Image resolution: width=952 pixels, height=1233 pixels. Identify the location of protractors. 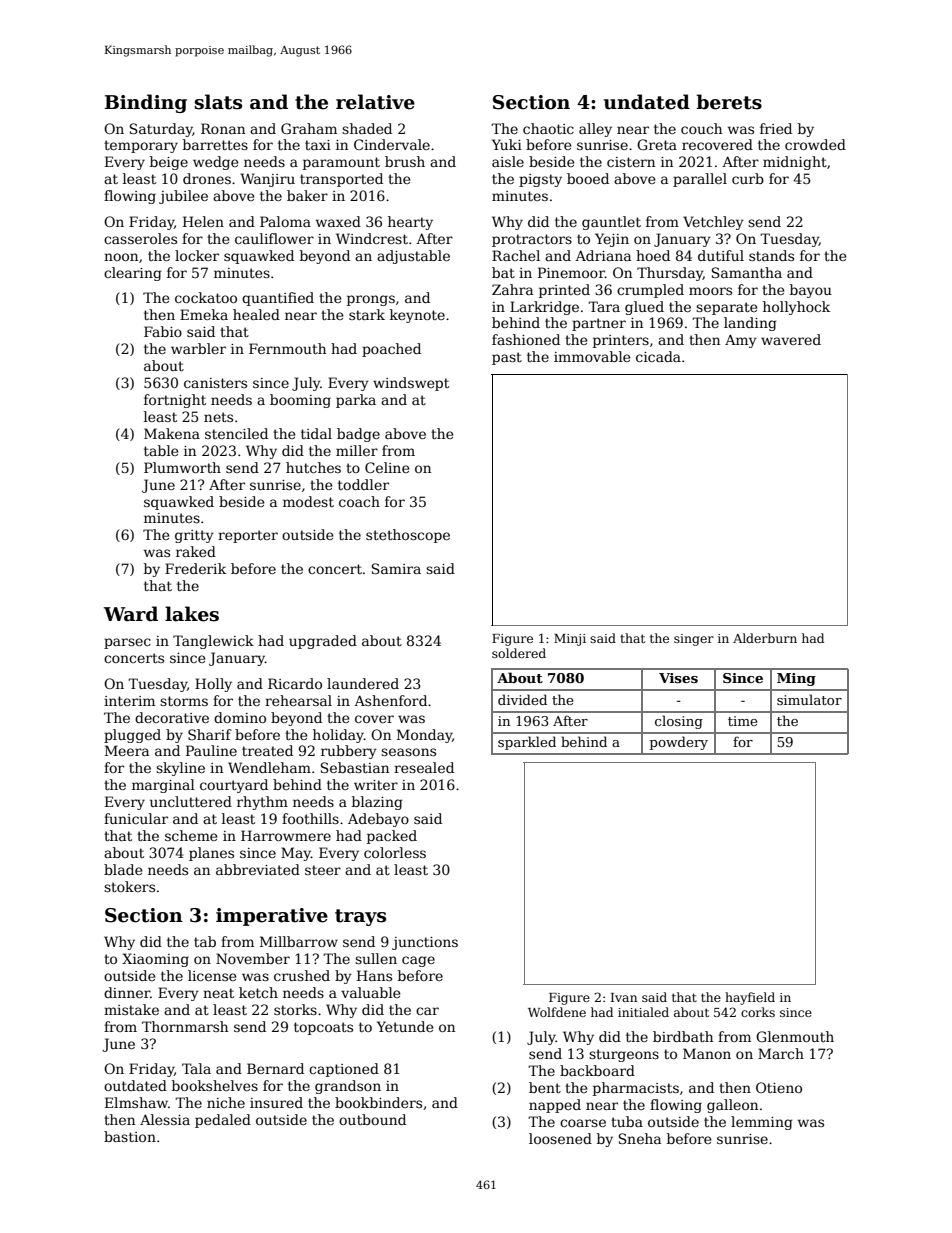
(532, 240).
